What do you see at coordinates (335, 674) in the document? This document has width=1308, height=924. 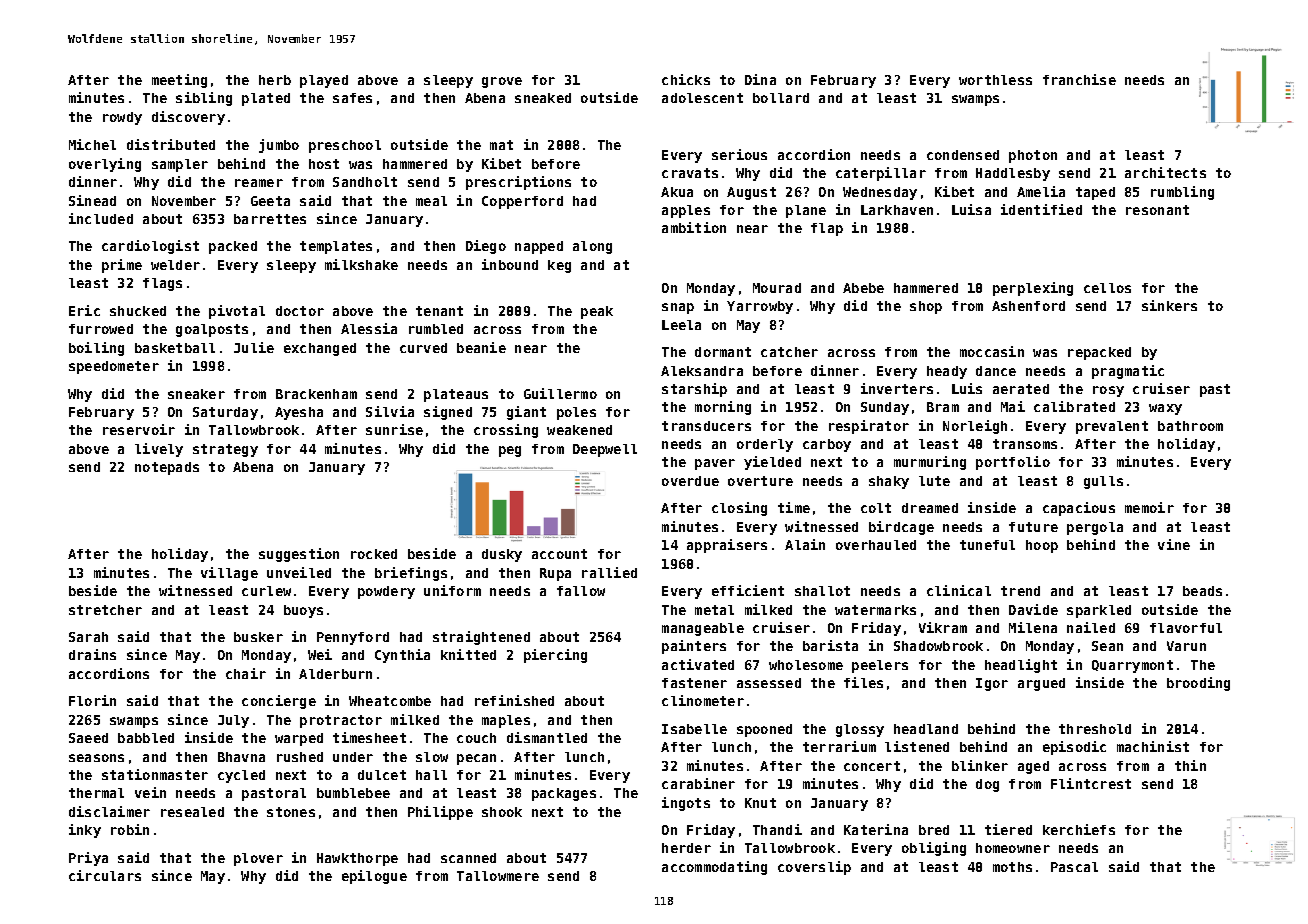 I see `Alderburn` at bounding box center [335, 674].
